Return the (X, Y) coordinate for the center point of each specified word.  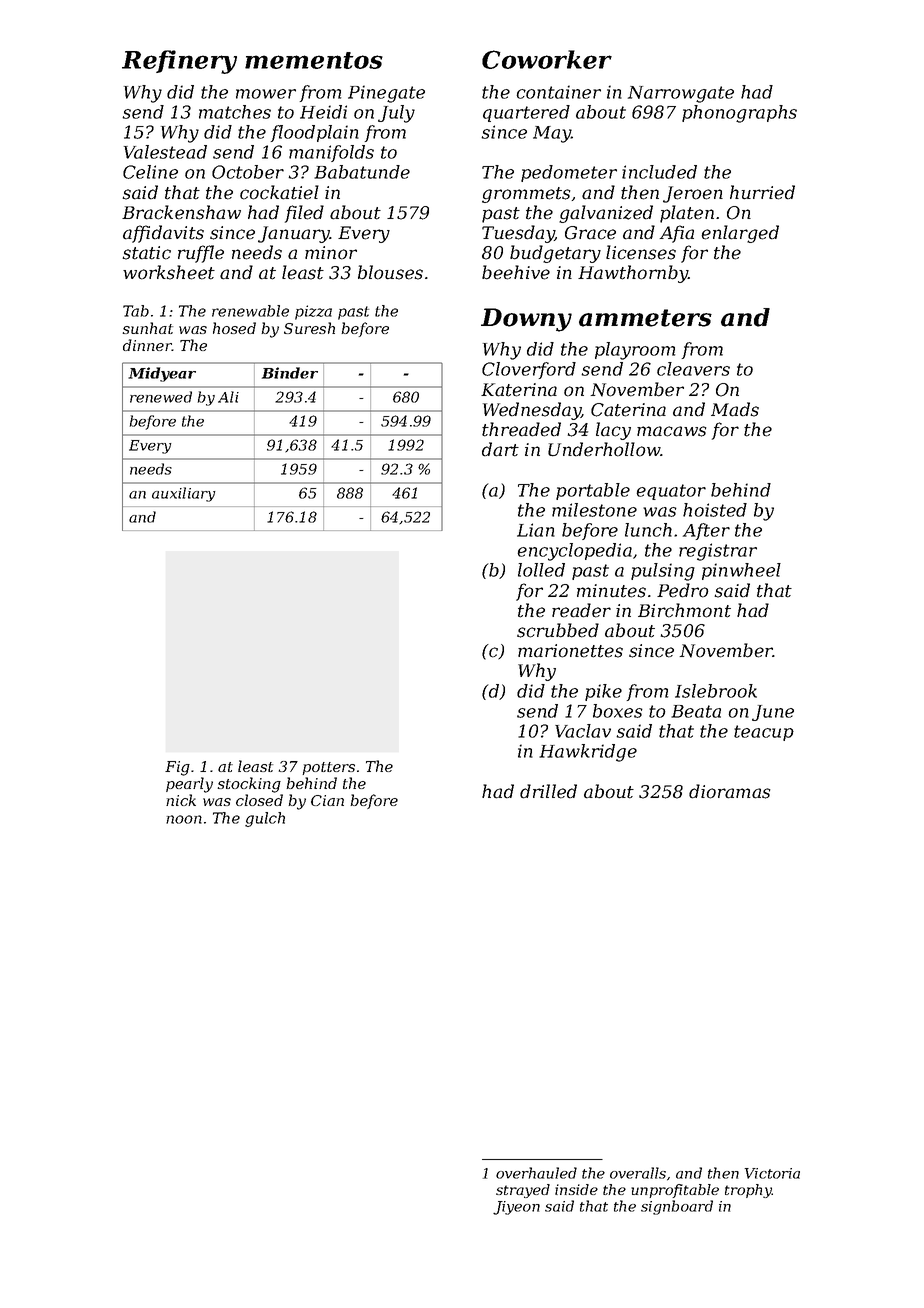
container (559, 92)
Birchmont (684, 610)
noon (184, 819)
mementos (314, 60)
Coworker (547, 59)
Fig (177, 768)
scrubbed (558, 630)
